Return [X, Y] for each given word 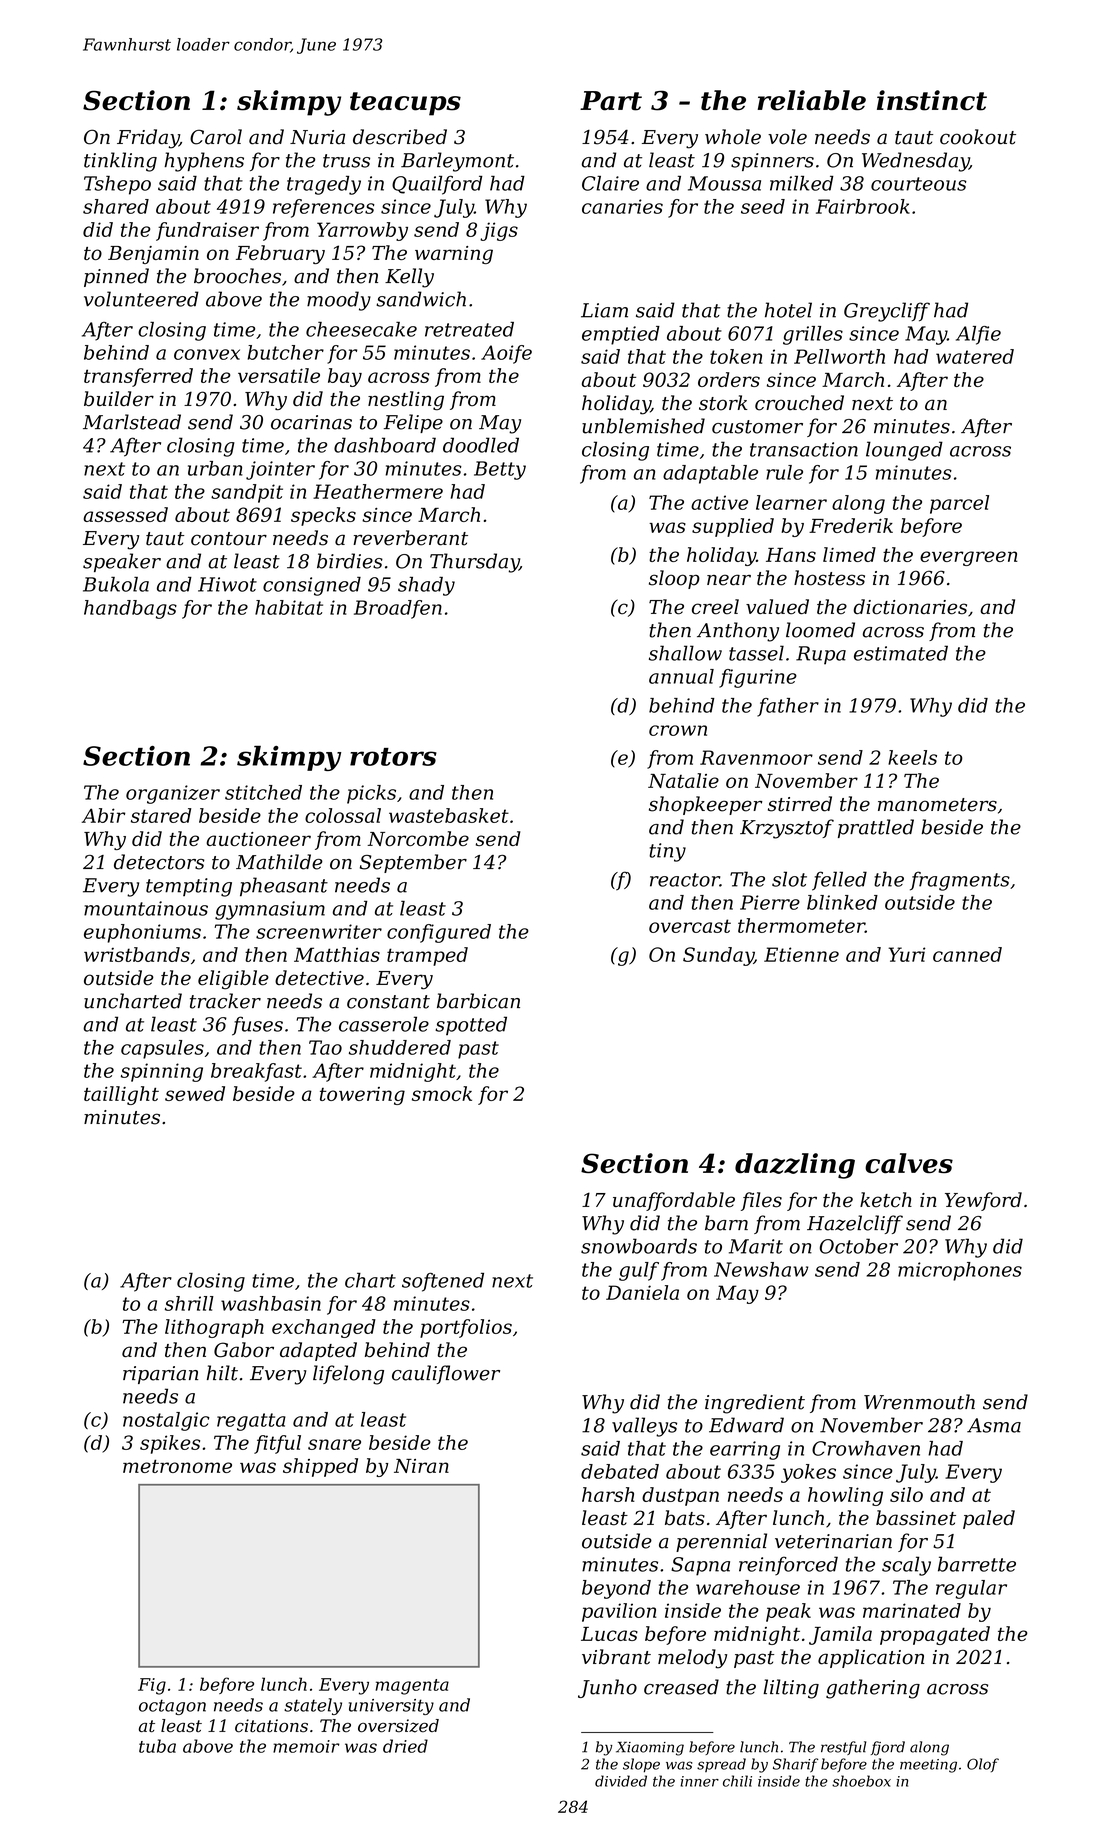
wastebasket [449, 815]
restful [843, 1748]
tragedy [324, 185]
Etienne [801, 954]
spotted [471, 1025]
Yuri [906, 954]
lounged [904, 451]
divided [621, 1781]
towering [362, 1096]
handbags [130, 609]
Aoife [506, 354]
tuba [157, 1746]
